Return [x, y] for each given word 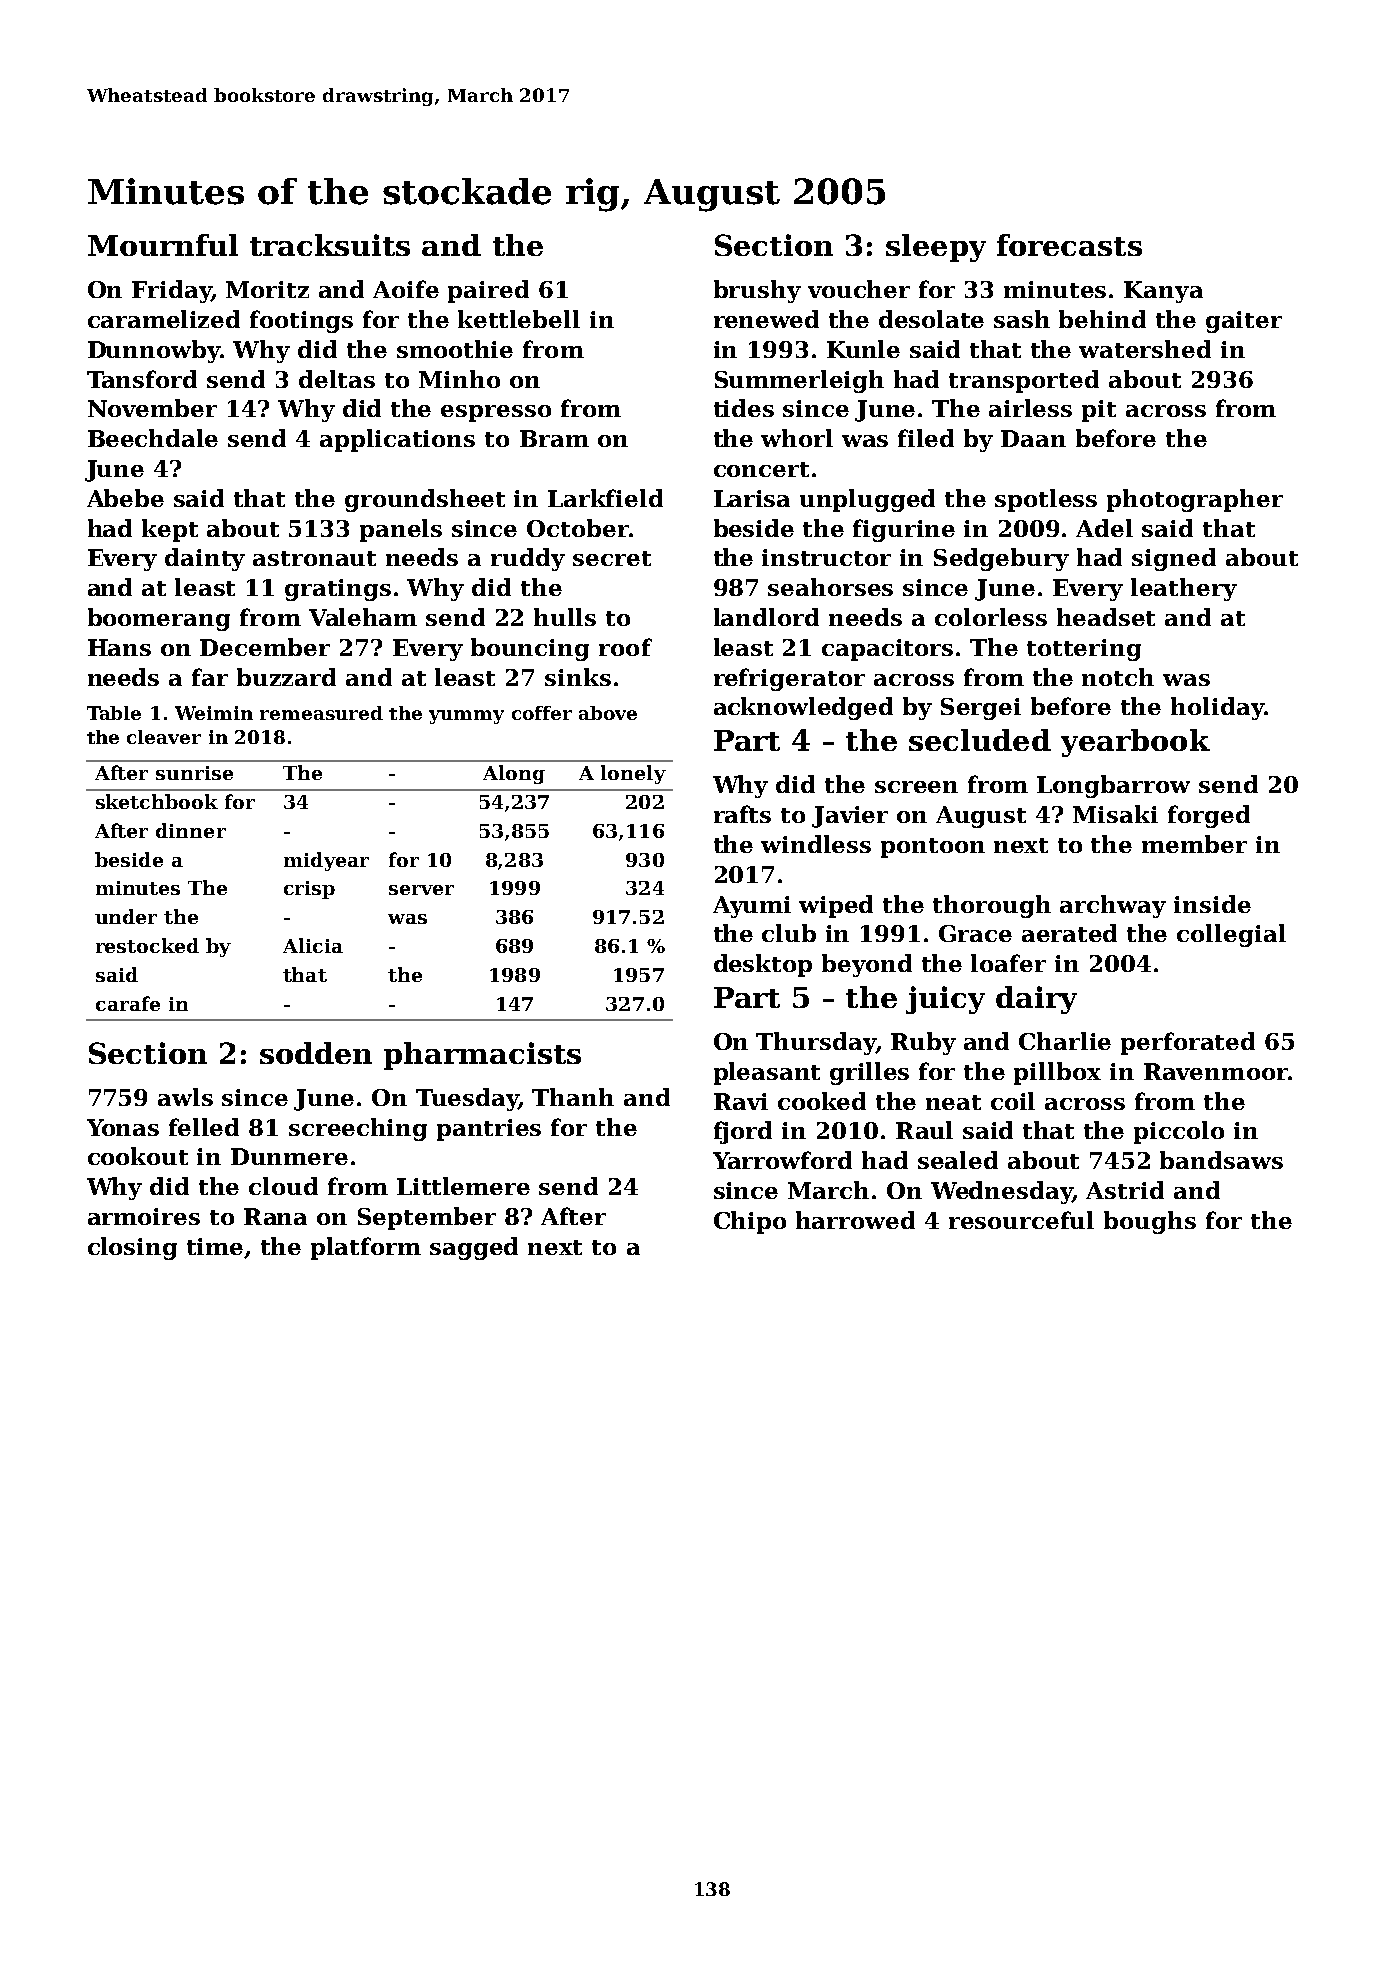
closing [132, 1248]
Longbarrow [1113, 786]
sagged [474, 1248]
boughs [1150, 1222]
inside [1212, 904]
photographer [1195, 500]
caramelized [164, 319]
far [210, 677]
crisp [309, 890]
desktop [763, 965]
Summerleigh [799, 381]
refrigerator [789, 679]
